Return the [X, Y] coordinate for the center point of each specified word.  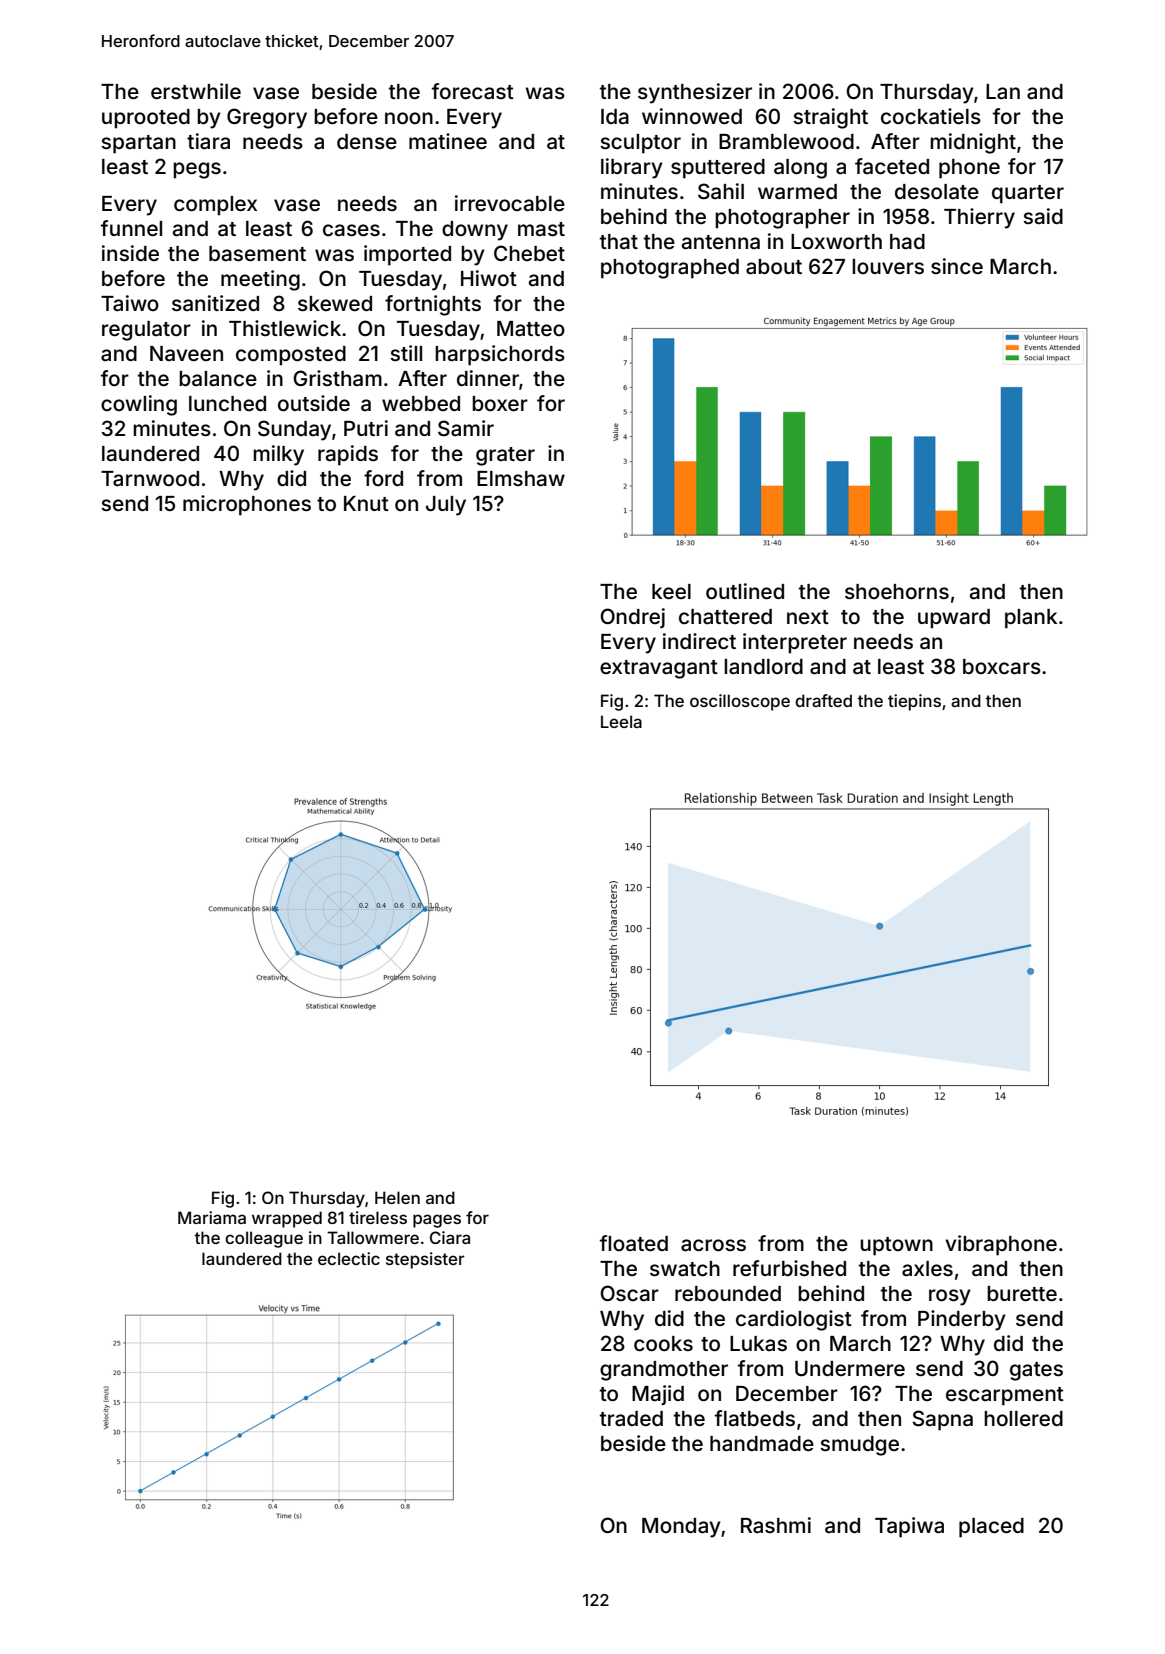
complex [215, 206]
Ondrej [632, 618]
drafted [823, 700]
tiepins [914, 702]
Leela [621, 721]
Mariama [212, 1217]
